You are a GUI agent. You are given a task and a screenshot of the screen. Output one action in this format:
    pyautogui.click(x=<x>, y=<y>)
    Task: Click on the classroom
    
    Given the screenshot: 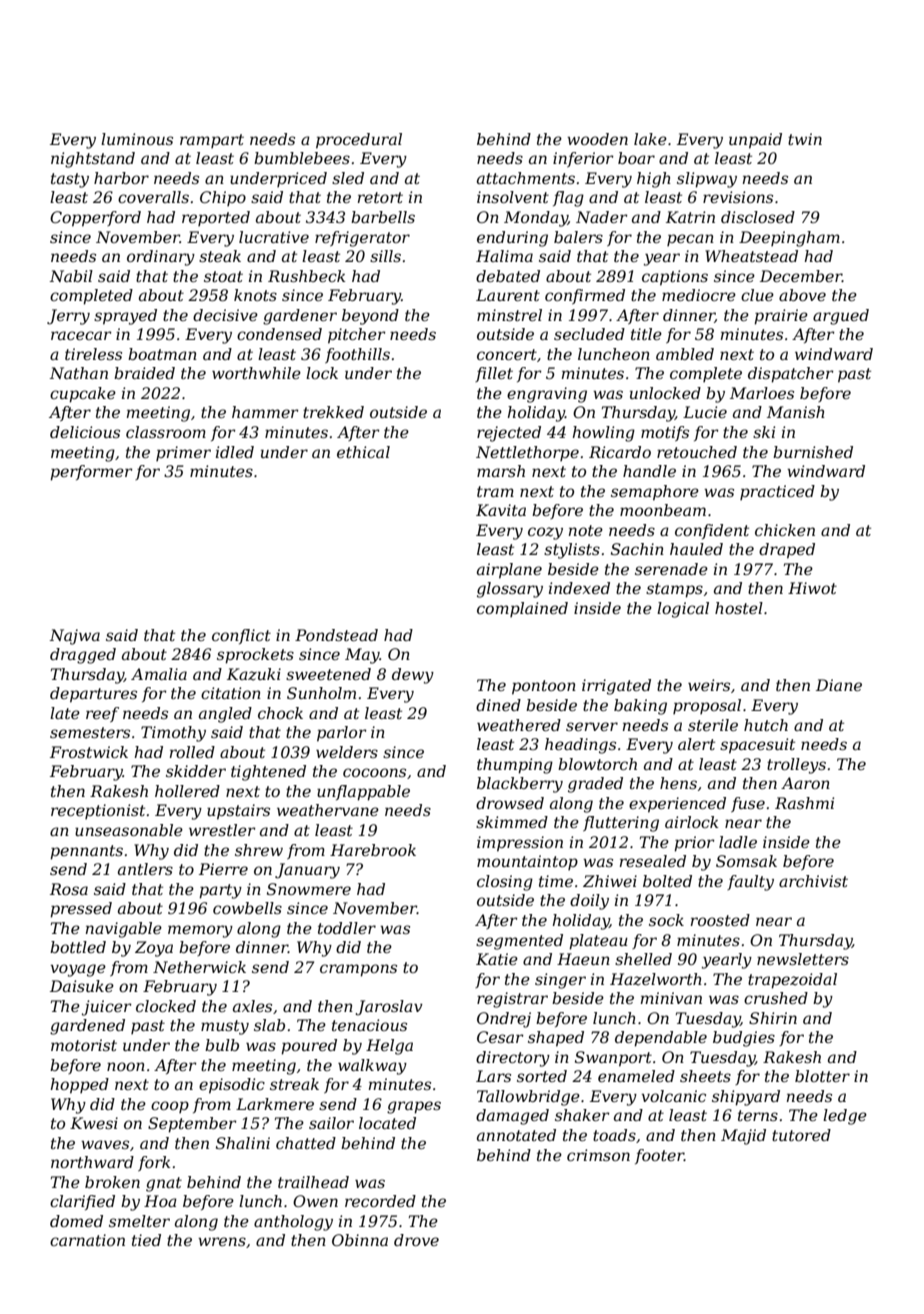 What is the action you would take?
    pyautogui.click(x=166, y=432)
